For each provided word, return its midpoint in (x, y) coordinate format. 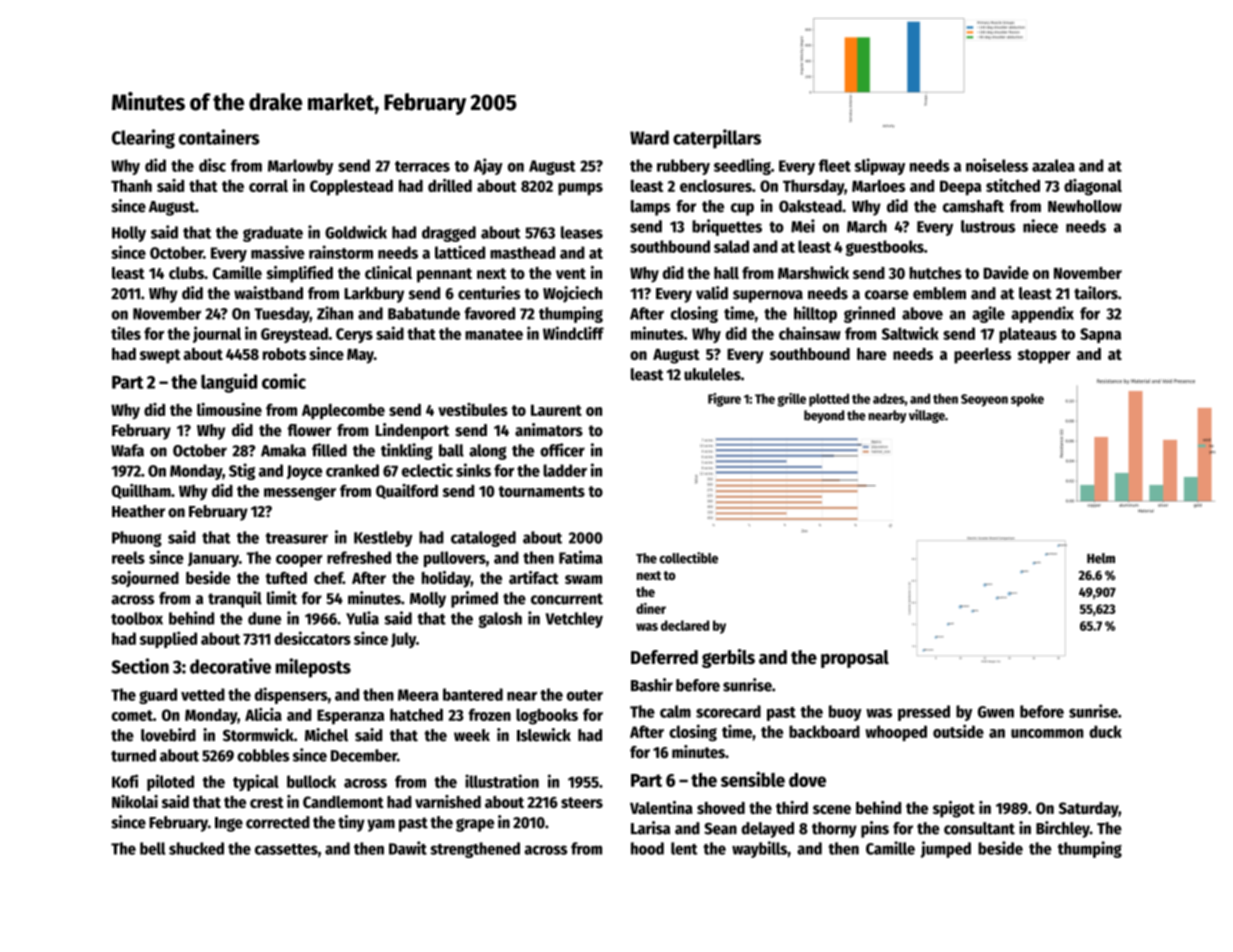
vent (571, 273)
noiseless (997, 165)
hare (871, 354)
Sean (720, 829)
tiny (351, 823)
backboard (824, 731)
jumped (946, 849)
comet (132, 715)
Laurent (556, 410)
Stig (242, 471)
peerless (982, 356)
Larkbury (374, 295)
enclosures (716, 186)
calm (675, 711)
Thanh (131, 186)
